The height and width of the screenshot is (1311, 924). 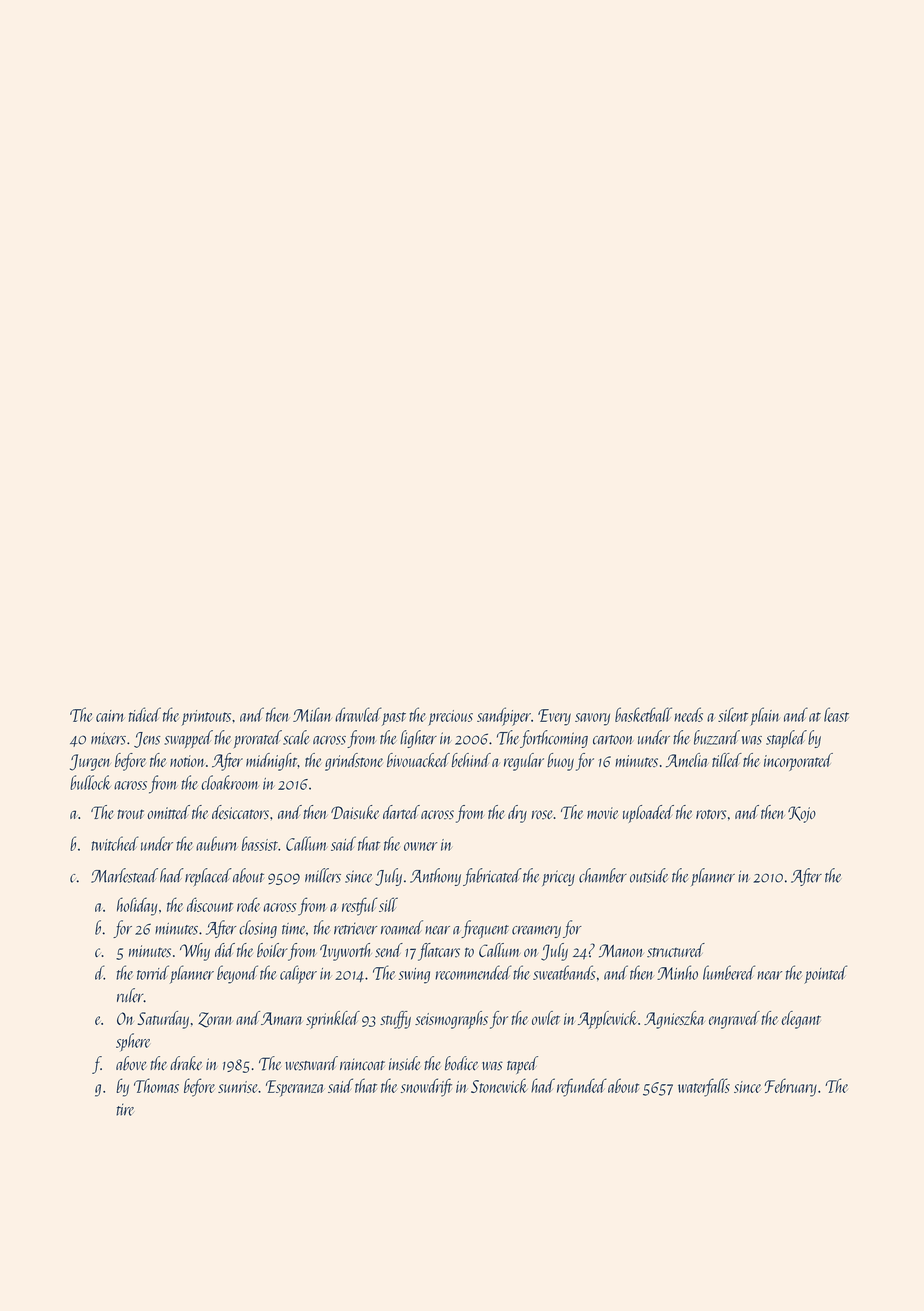 What do you see at coordinates (492, 877) in the screenshot?
I see `fabricated` at bounding box center [492, 877].
